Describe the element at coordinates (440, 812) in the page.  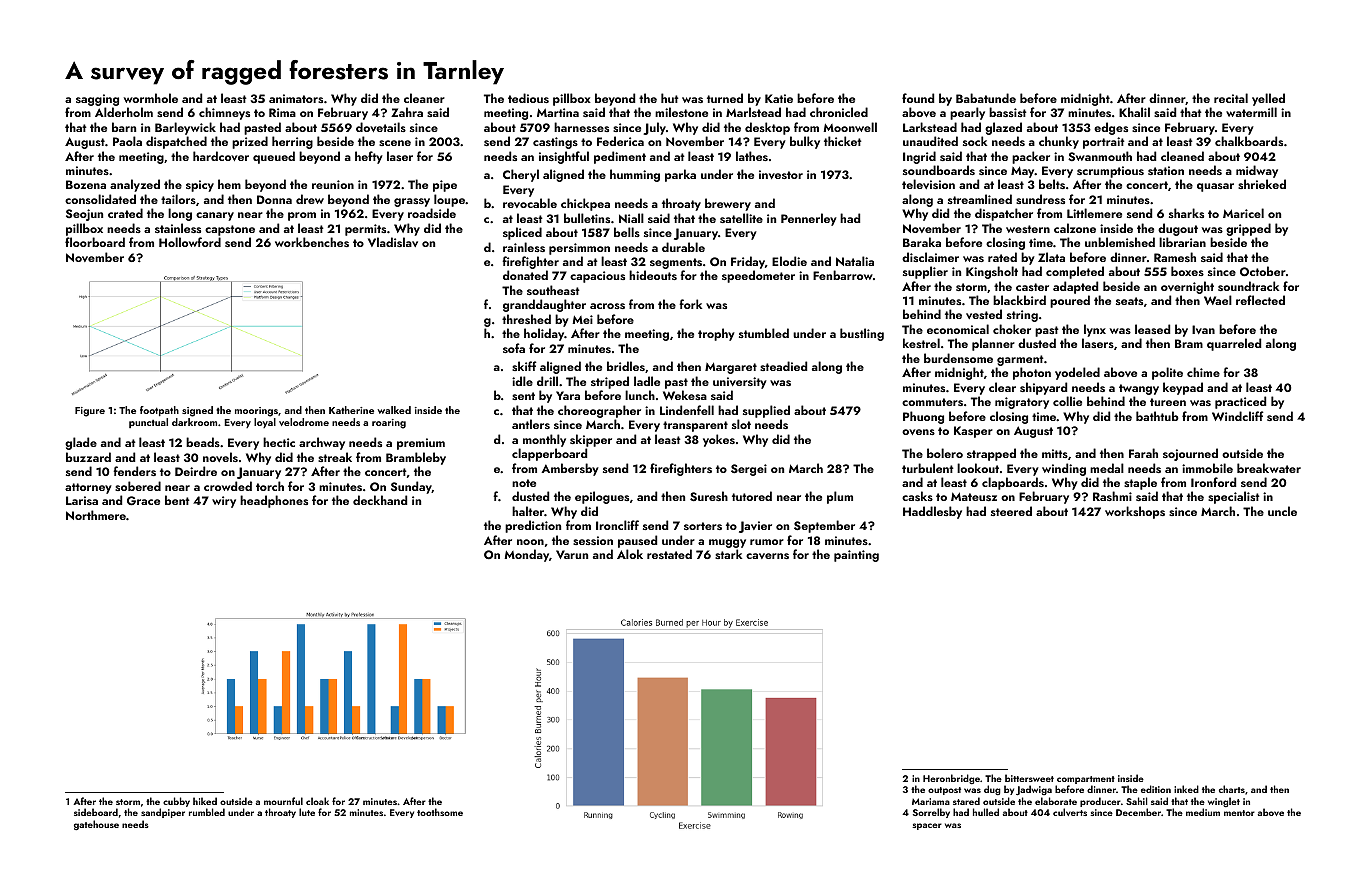
I see `toothsome` at that location.
